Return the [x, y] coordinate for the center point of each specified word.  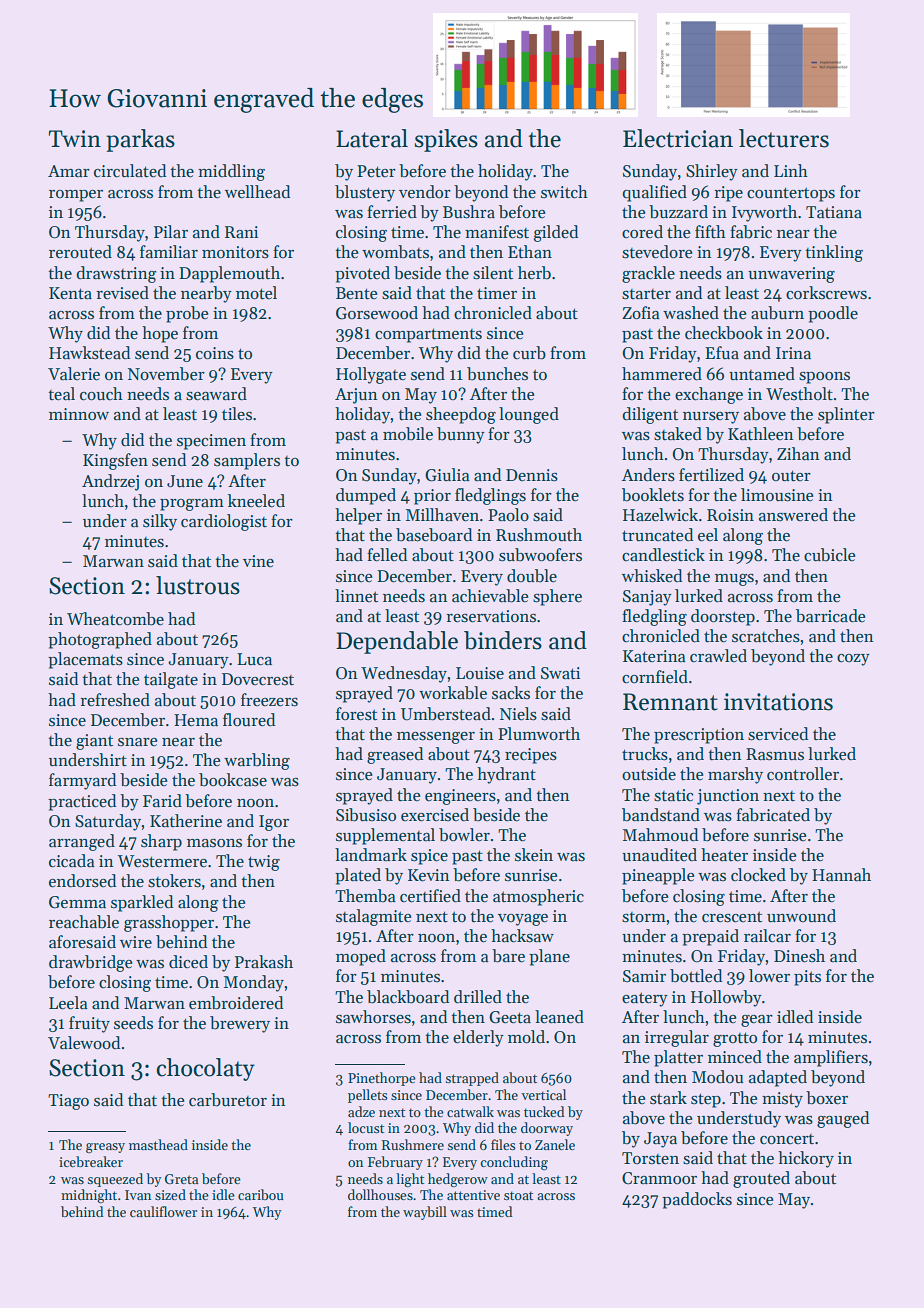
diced [188, 962]
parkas [140, 140]
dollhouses [380, 1194]
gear [757, 1021]
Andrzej [110, 482]
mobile [408, 434]
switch [564, 192]
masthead [158, 1144]
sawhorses [373, 1017]
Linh [791, 170]
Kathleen [761, 434]
